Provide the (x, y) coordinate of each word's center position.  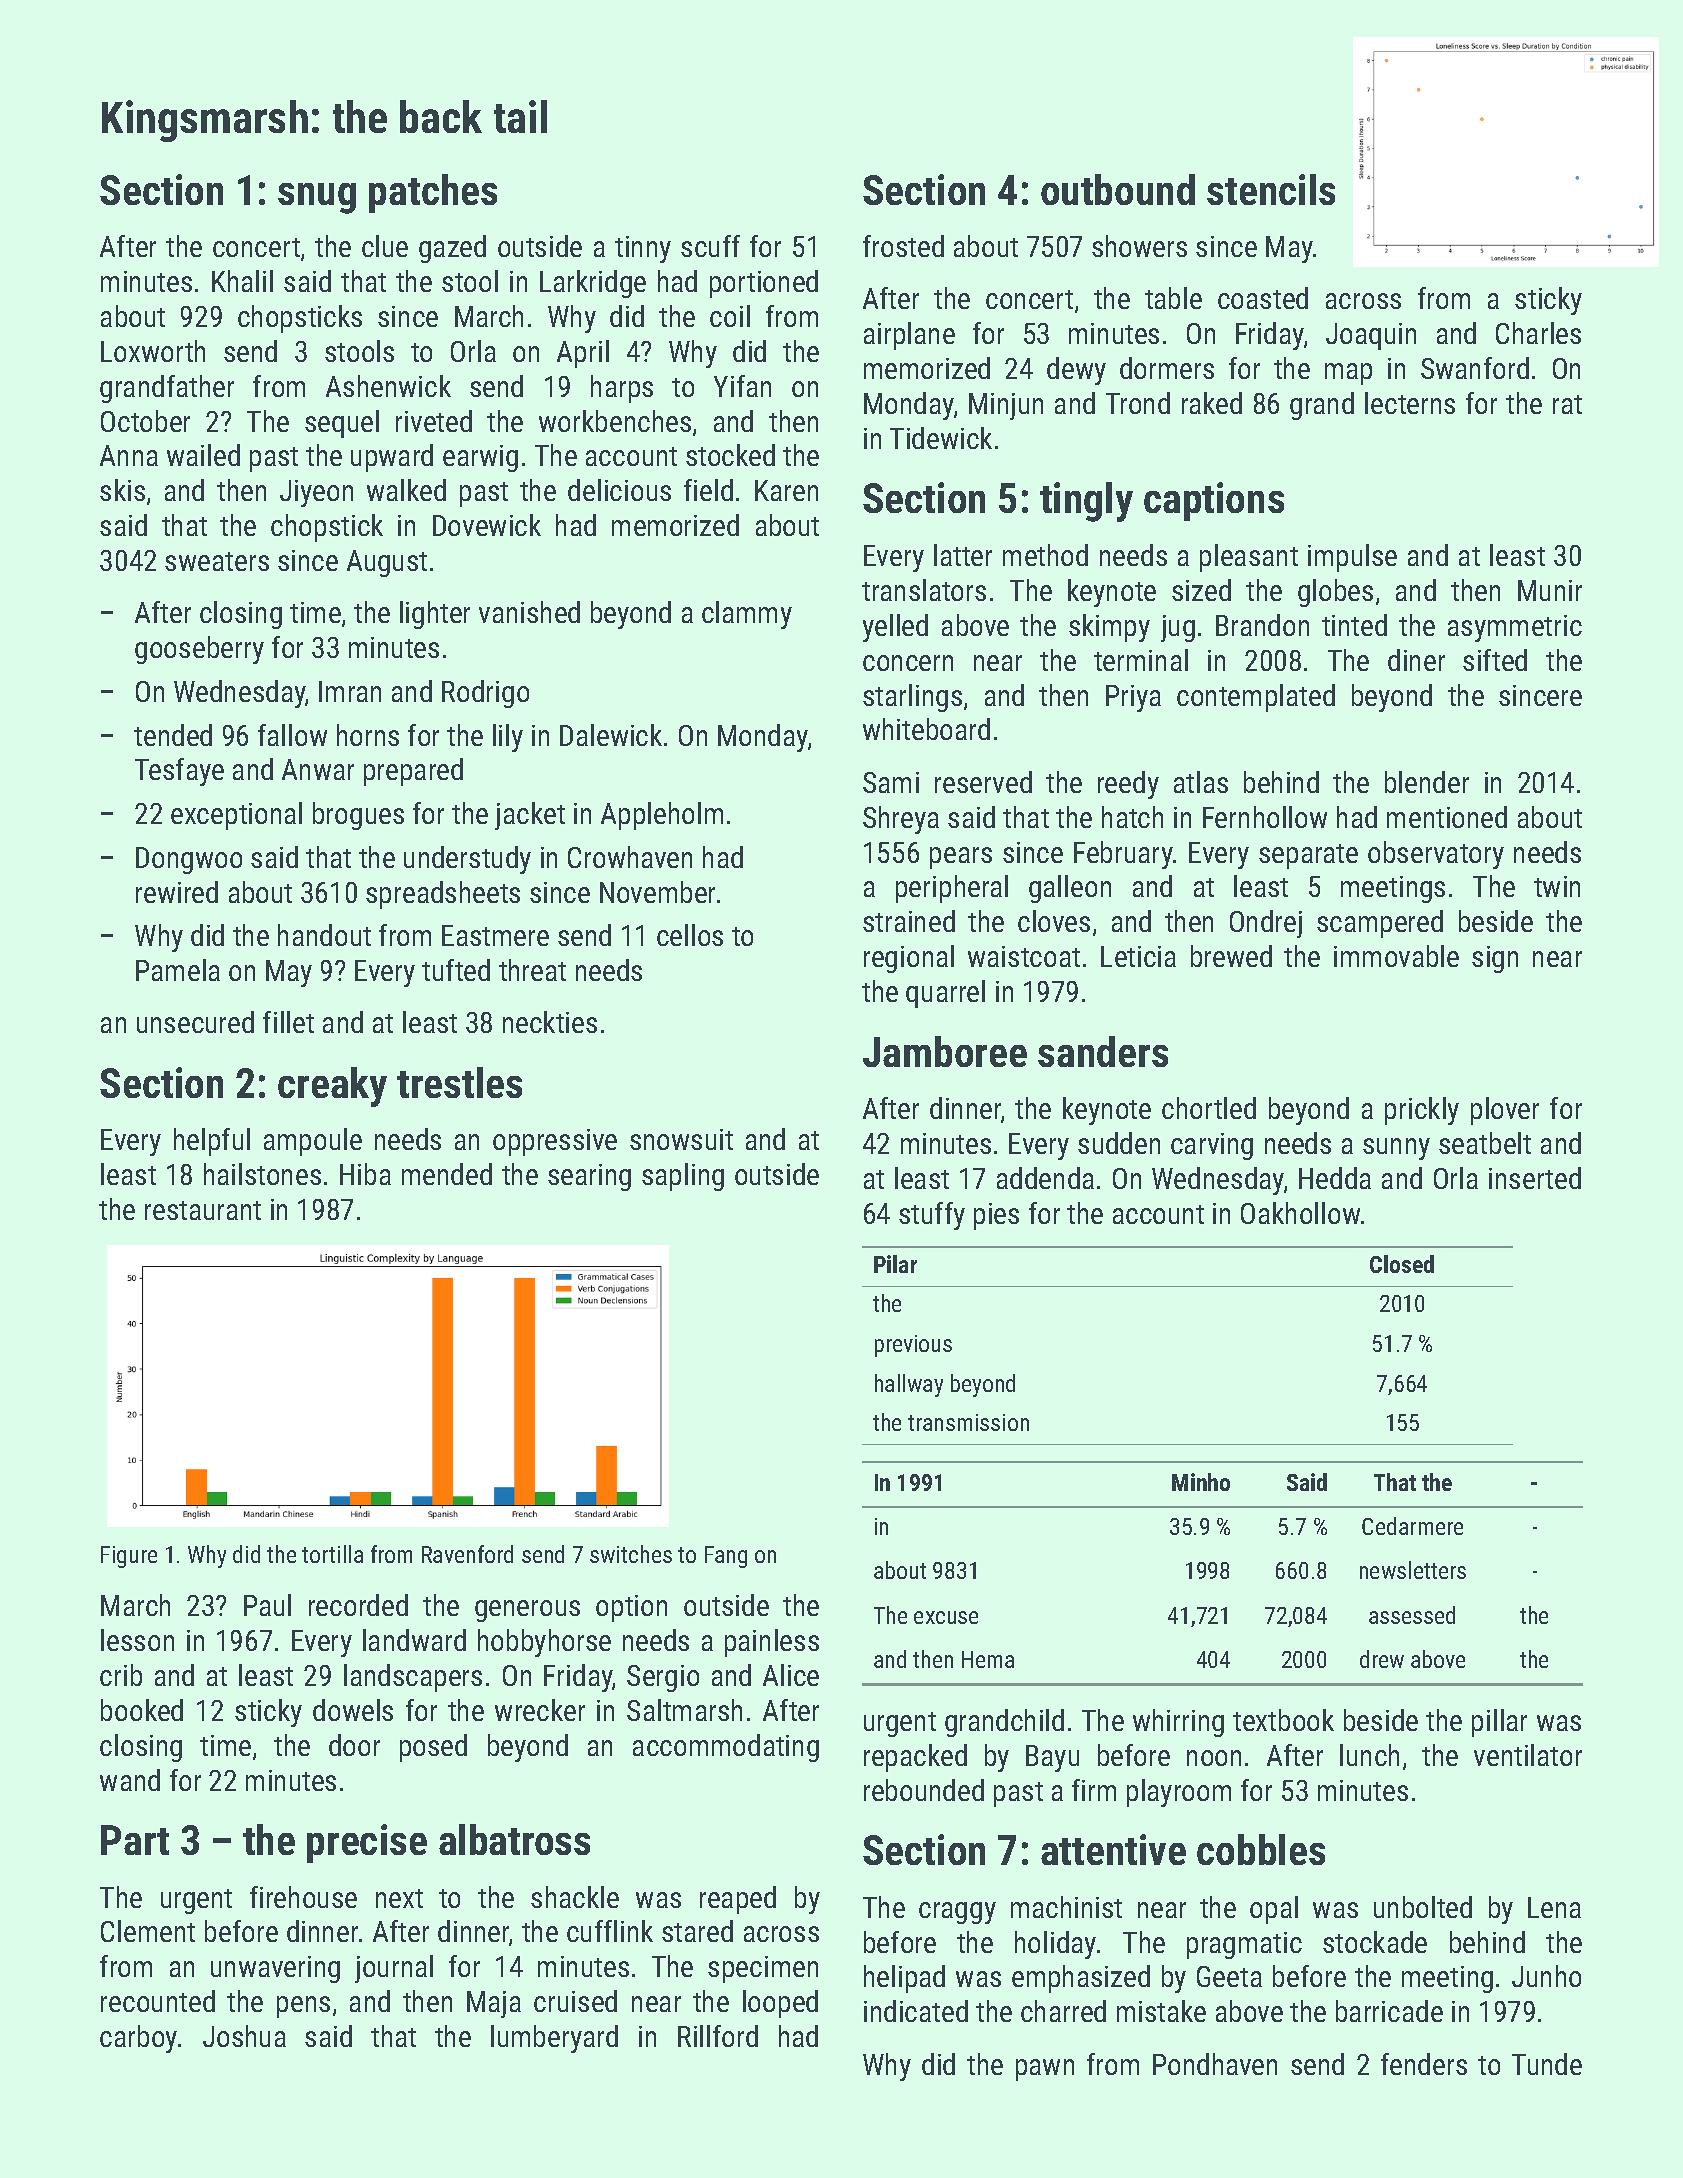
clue (385, 246)
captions (1214, 501)
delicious (619, 490)
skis (122, 490)
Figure (129, 1557)
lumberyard (554, 2039)
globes (1335, 593)
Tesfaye (179, 772)
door (354, 1745)
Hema (988, 1659)
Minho (1201, 1482)
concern (908, 663)
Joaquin (1371, 336)
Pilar (895, 1264)
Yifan (742, 386)
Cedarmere (1412, 1526)
